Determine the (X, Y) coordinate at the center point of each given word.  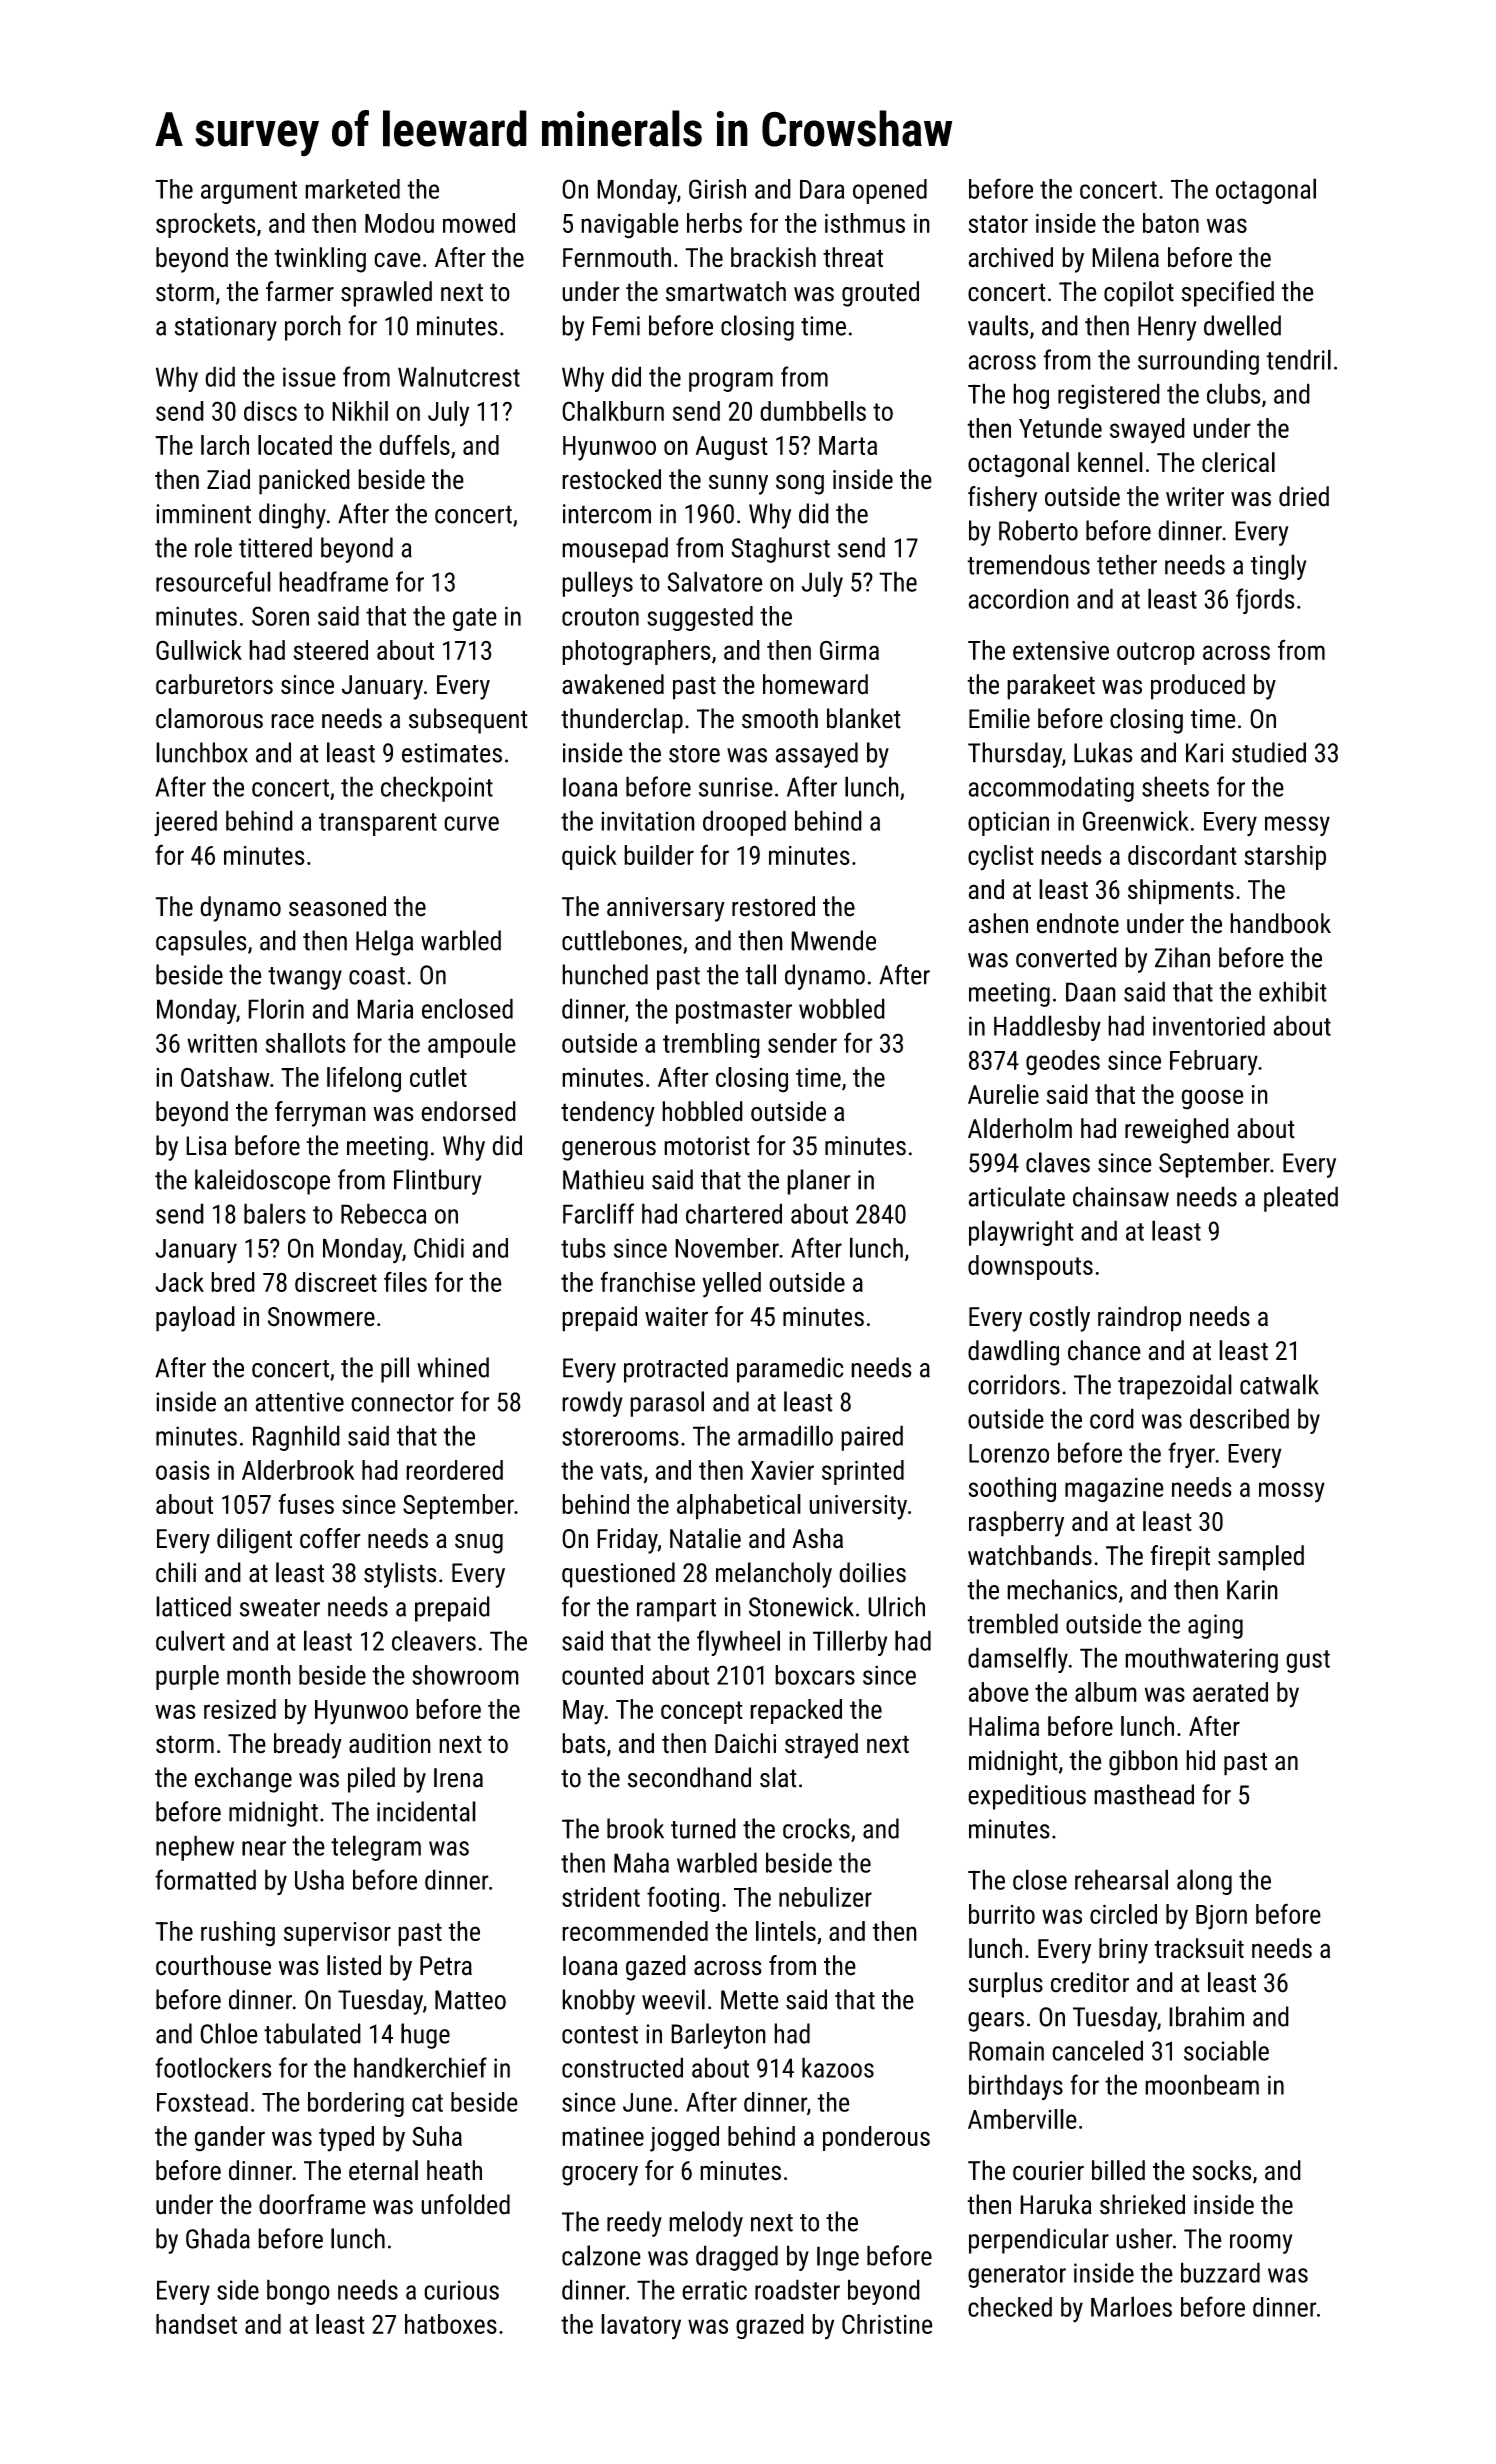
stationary (225, 328)
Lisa (206, 1146)
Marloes (1131, 2306)
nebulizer (825, 1897)
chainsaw (1121, 1196)
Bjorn (1221, 1917)
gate (475, 619)
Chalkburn (613, 411)
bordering (356, 2104)
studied (1269, 752)
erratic (714, 2290)
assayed (816, 755)
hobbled (702, 1111)
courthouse (213, 1965)
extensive (1061, 650)
